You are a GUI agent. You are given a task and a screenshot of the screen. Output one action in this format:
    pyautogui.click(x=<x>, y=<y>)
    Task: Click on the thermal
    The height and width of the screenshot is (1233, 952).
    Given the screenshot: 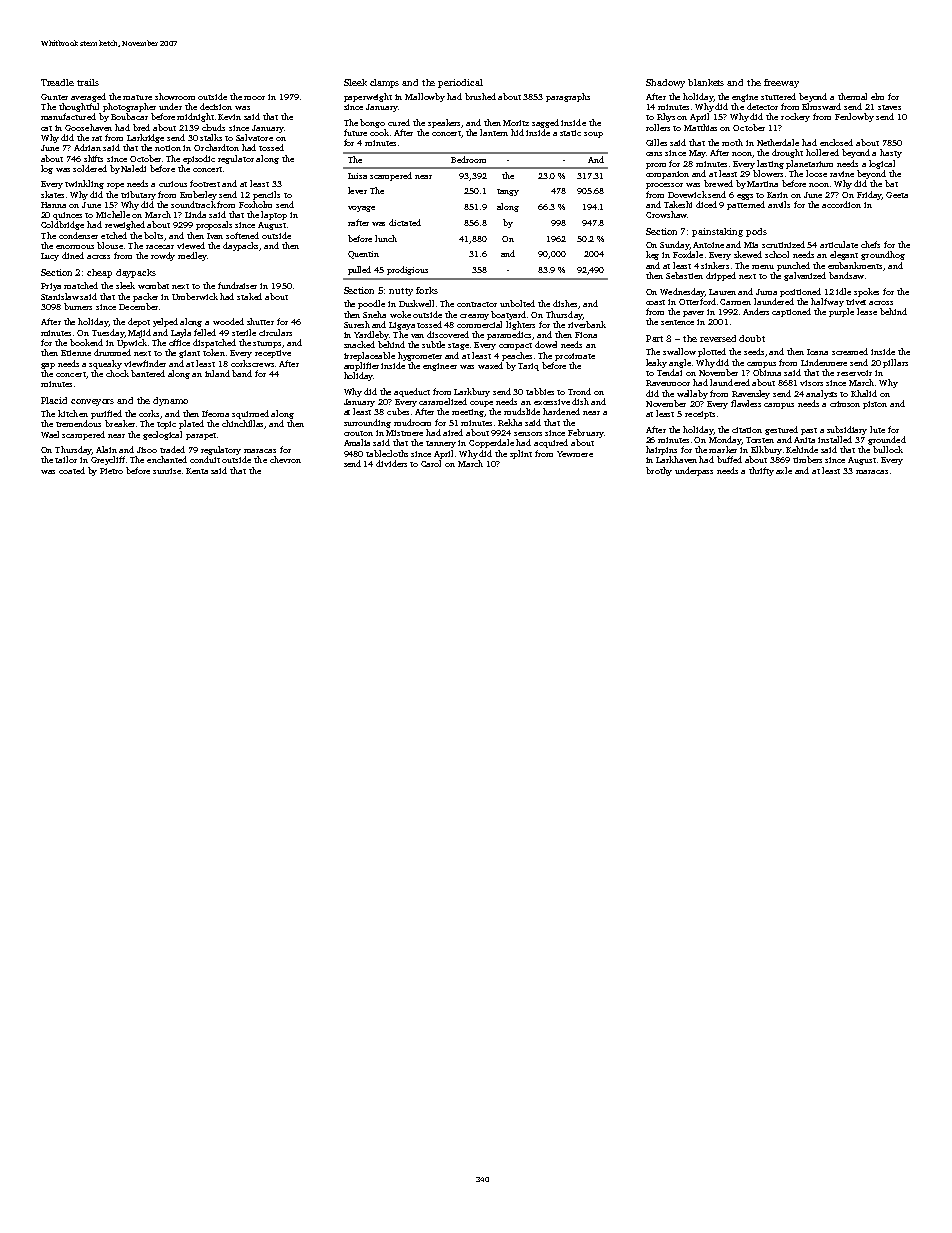 What is the action you would take?
    pyautogui.click(x=852, y=96)
